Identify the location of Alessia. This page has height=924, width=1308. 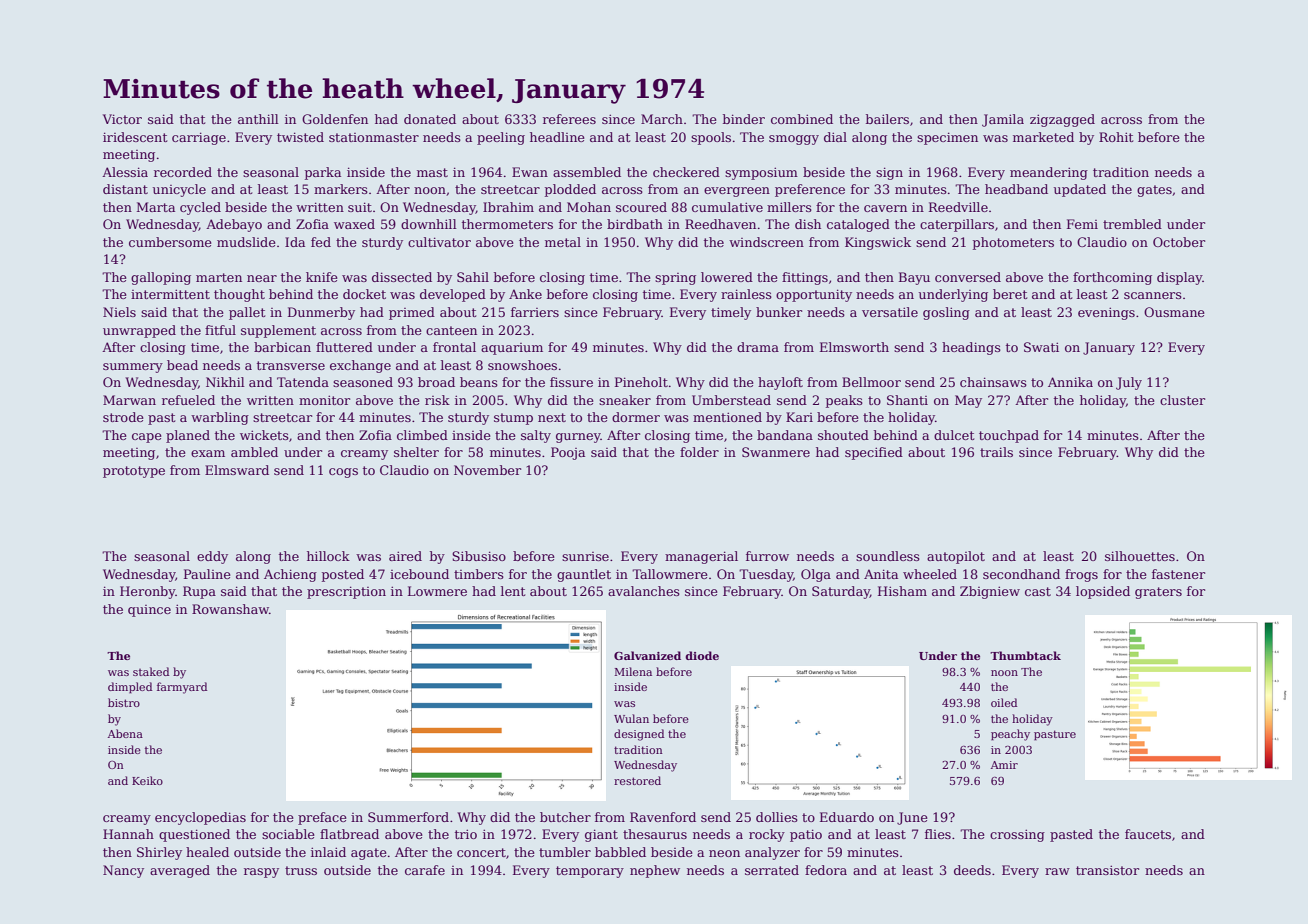
(125, 172).
